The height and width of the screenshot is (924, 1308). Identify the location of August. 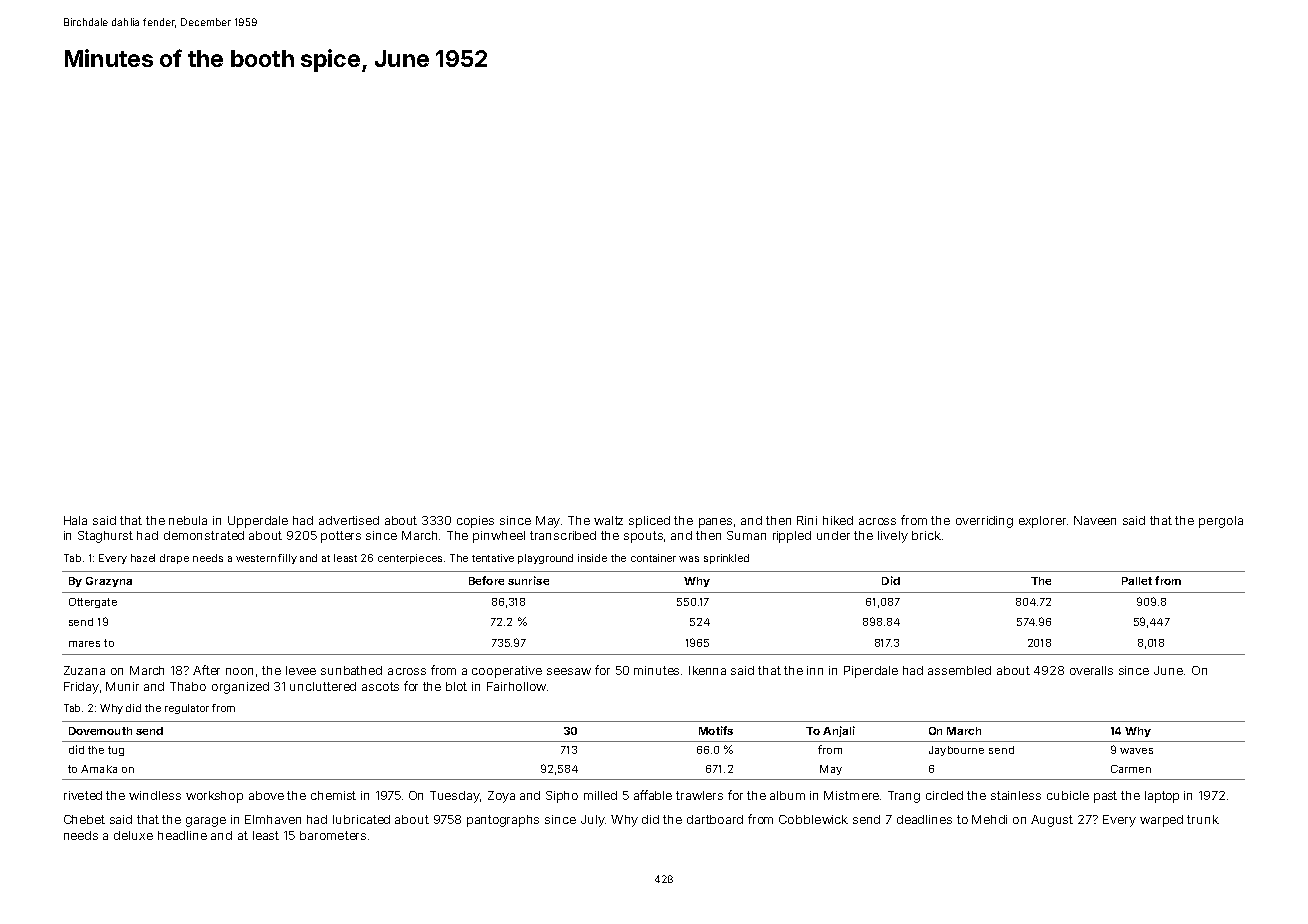
(1052, 821).
